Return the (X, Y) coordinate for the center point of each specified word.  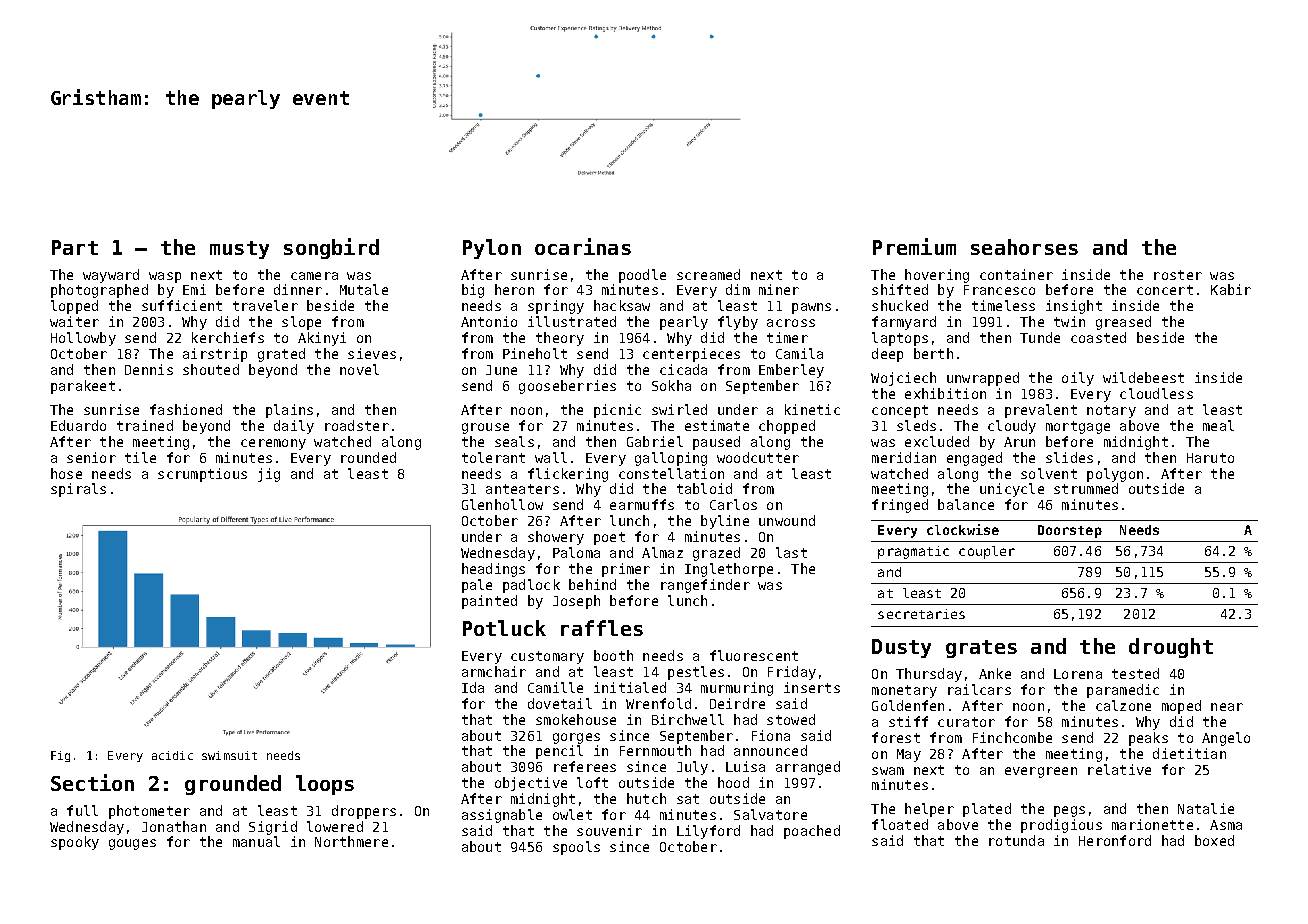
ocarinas (583, 246)
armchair (494, 671)
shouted (211, 369)
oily (1078, 379)
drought (1171, 648)
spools (576, 848)
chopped (787, 427)
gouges (132, 844)
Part (75, 247)
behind (592, 584)
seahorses (1024, 247)
